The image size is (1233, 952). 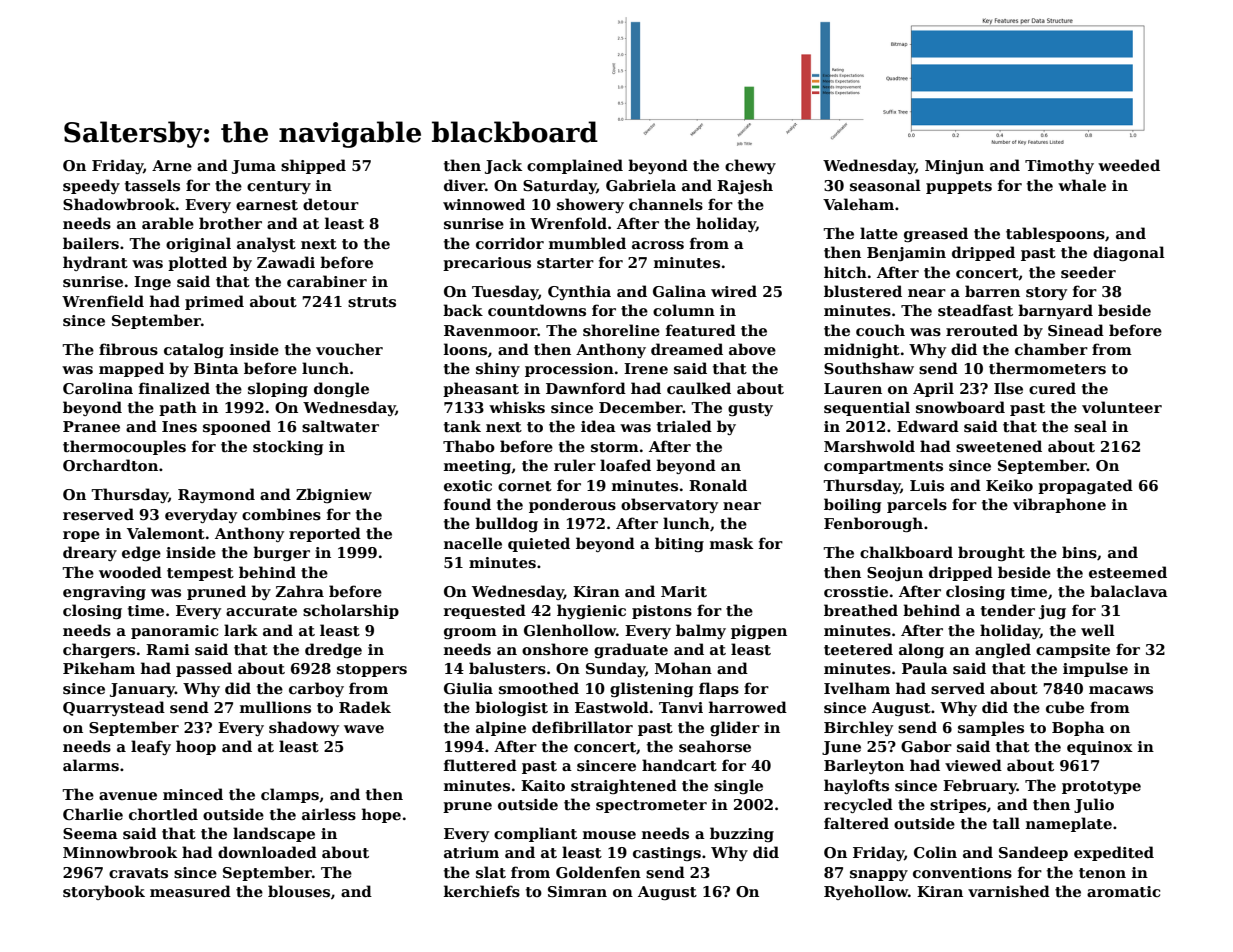 What do you see at coordinates (1128, 572) in the screenshot?
I see `esteemed` at bounding box center [1128, 572].
